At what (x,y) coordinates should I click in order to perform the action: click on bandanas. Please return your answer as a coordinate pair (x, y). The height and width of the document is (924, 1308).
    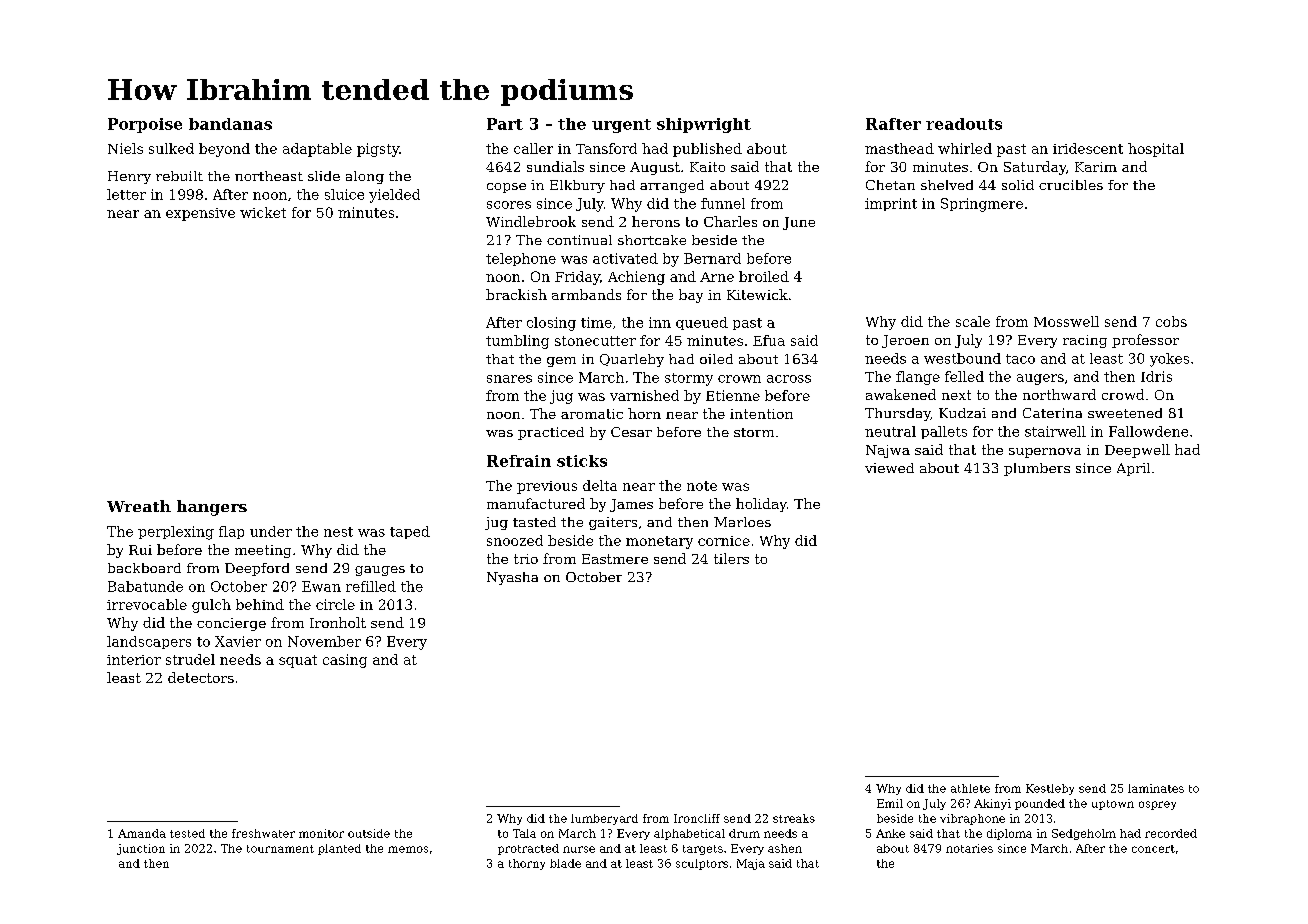
    Looking at the image, I should click on (230, 124).
